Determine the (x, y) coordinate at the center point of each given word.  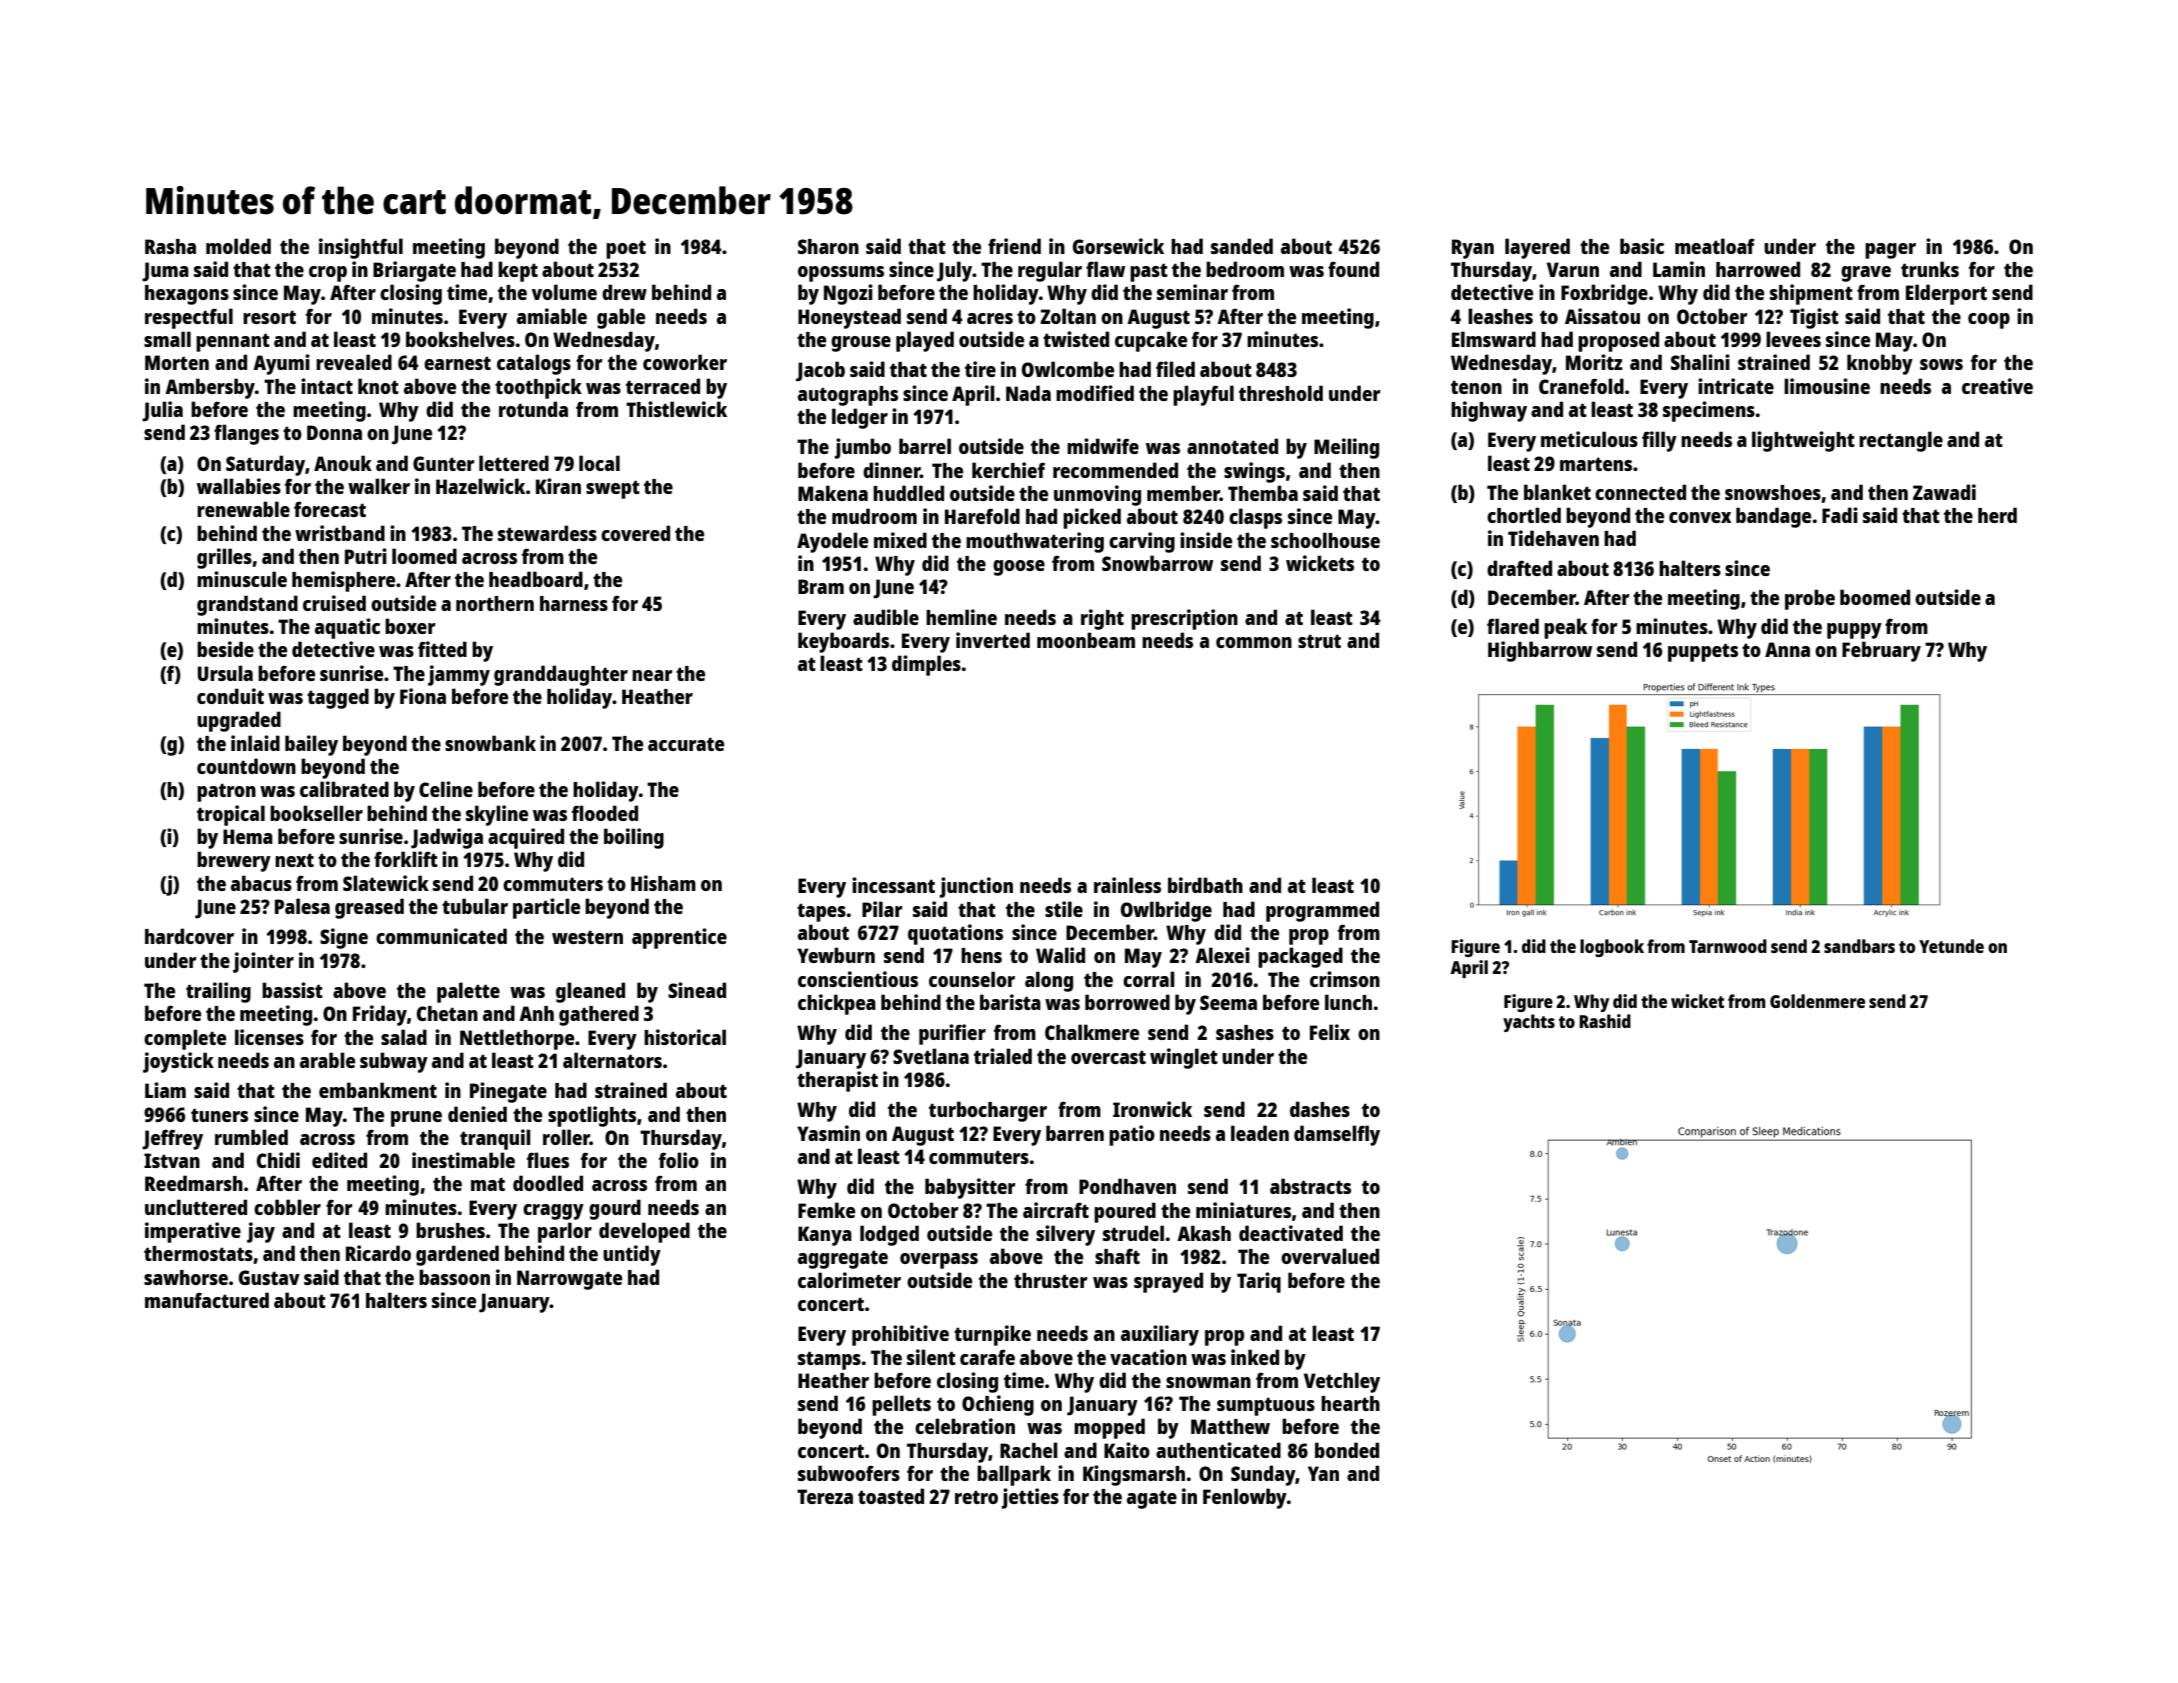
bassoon (454, 1277)
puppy (1854, 631)
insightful (361, 248)
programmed (1322, 911)
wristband (340, 533)
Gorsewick (1118, 246)
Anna (1787, 649)
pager (1890, 251)
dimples (926, 665)
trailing (218, 992)
